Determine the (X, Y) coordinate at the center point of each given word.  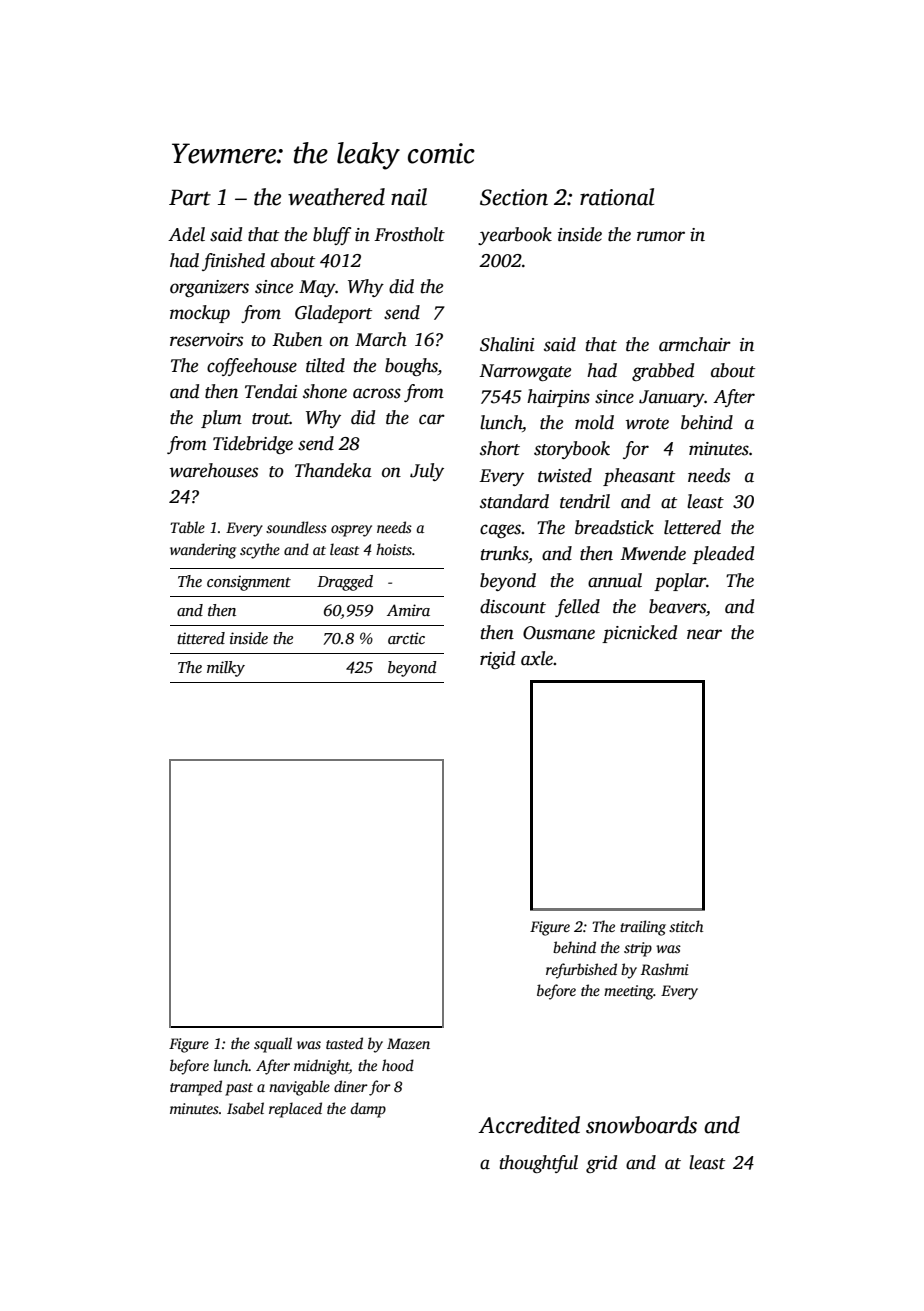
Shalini (507, 344)
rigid (497, 660)
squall (273, 1045)
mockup (200, 314)
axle (537, 658)
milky (226, 669)
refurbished (581, 971)
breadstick (614, 527)
